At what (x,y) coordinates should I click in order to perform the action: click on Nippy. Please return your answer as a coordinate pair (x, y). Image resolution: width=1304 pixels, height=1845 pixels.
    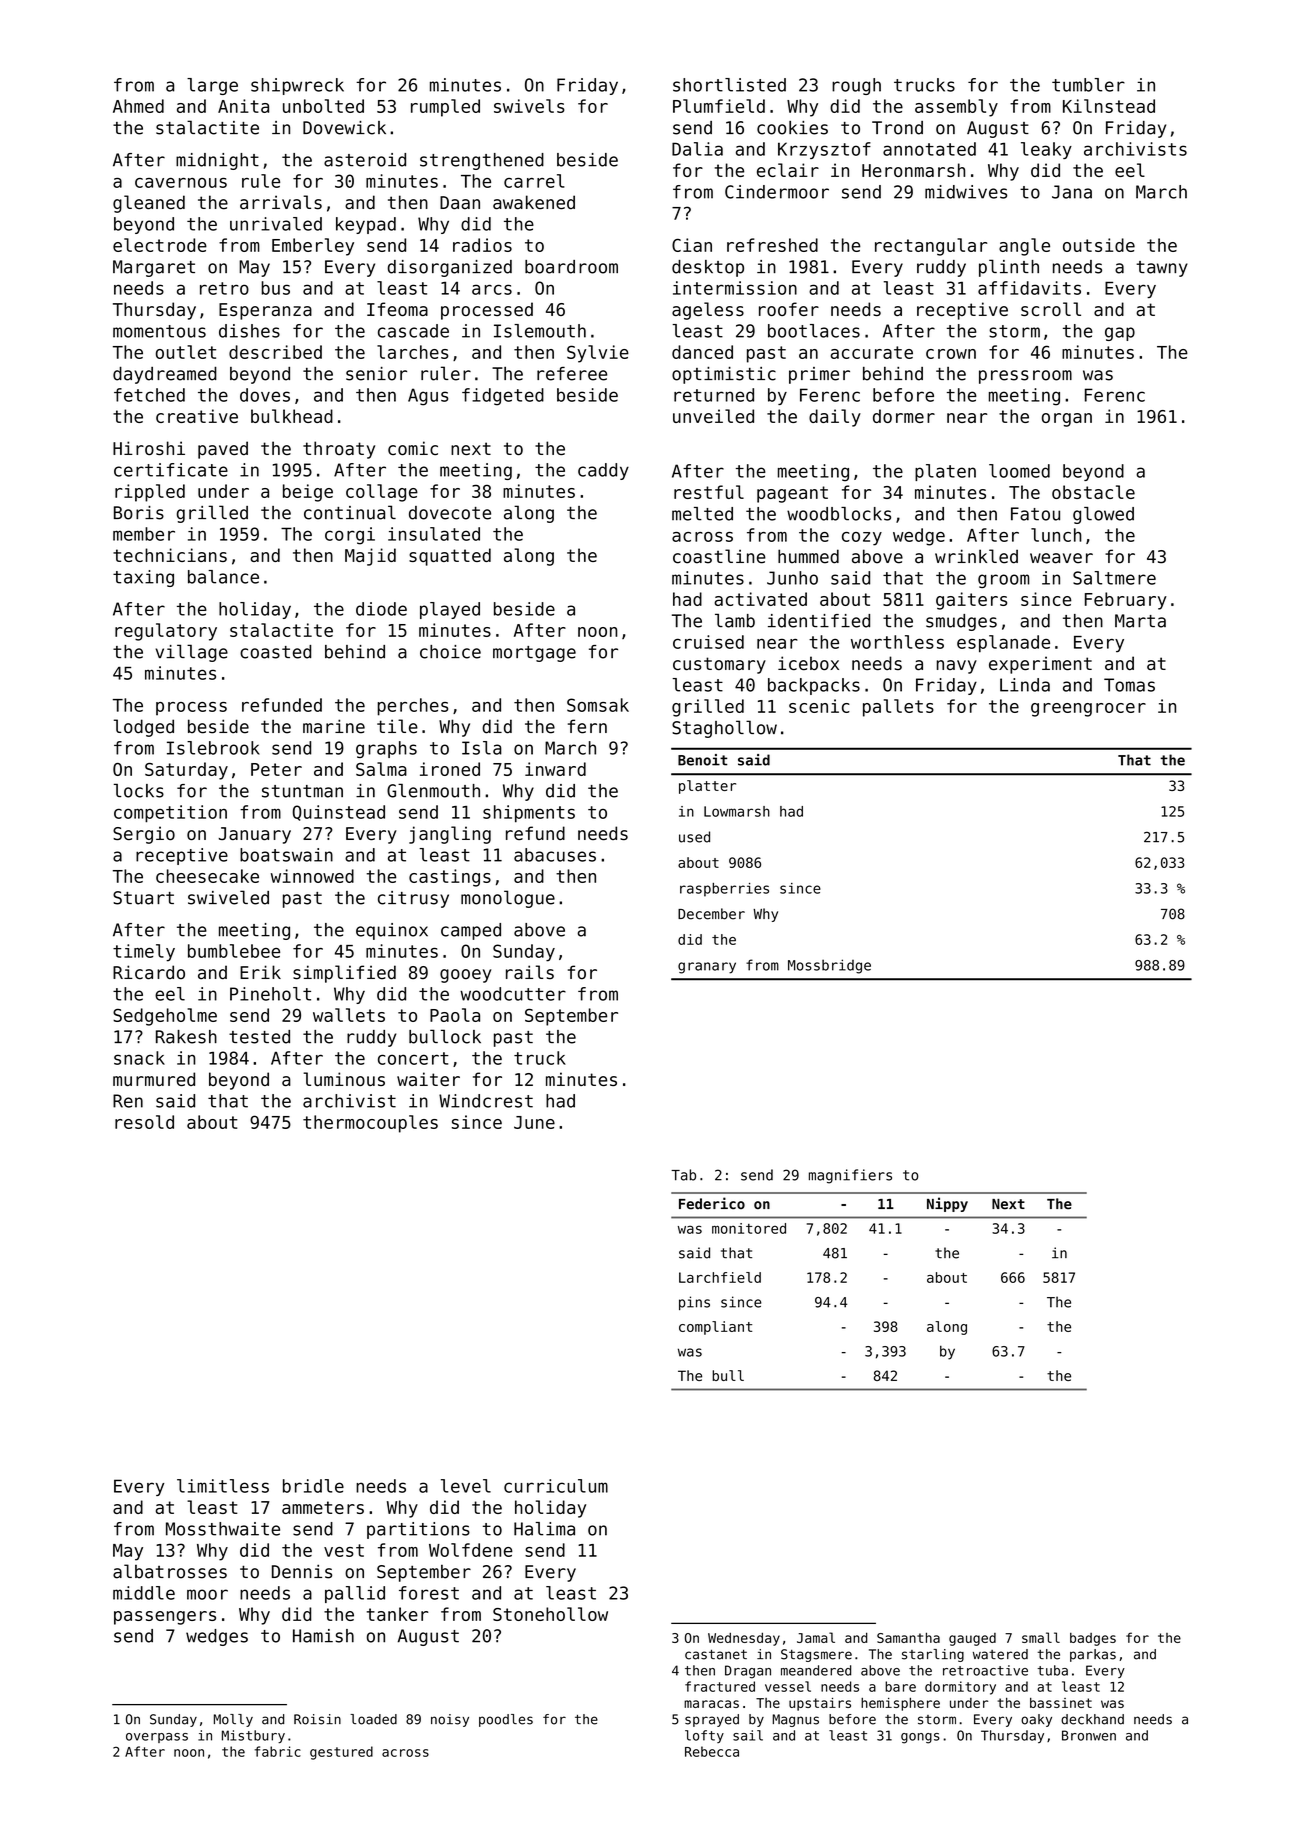
    Looking at the image, I should click on (947, 1204).
